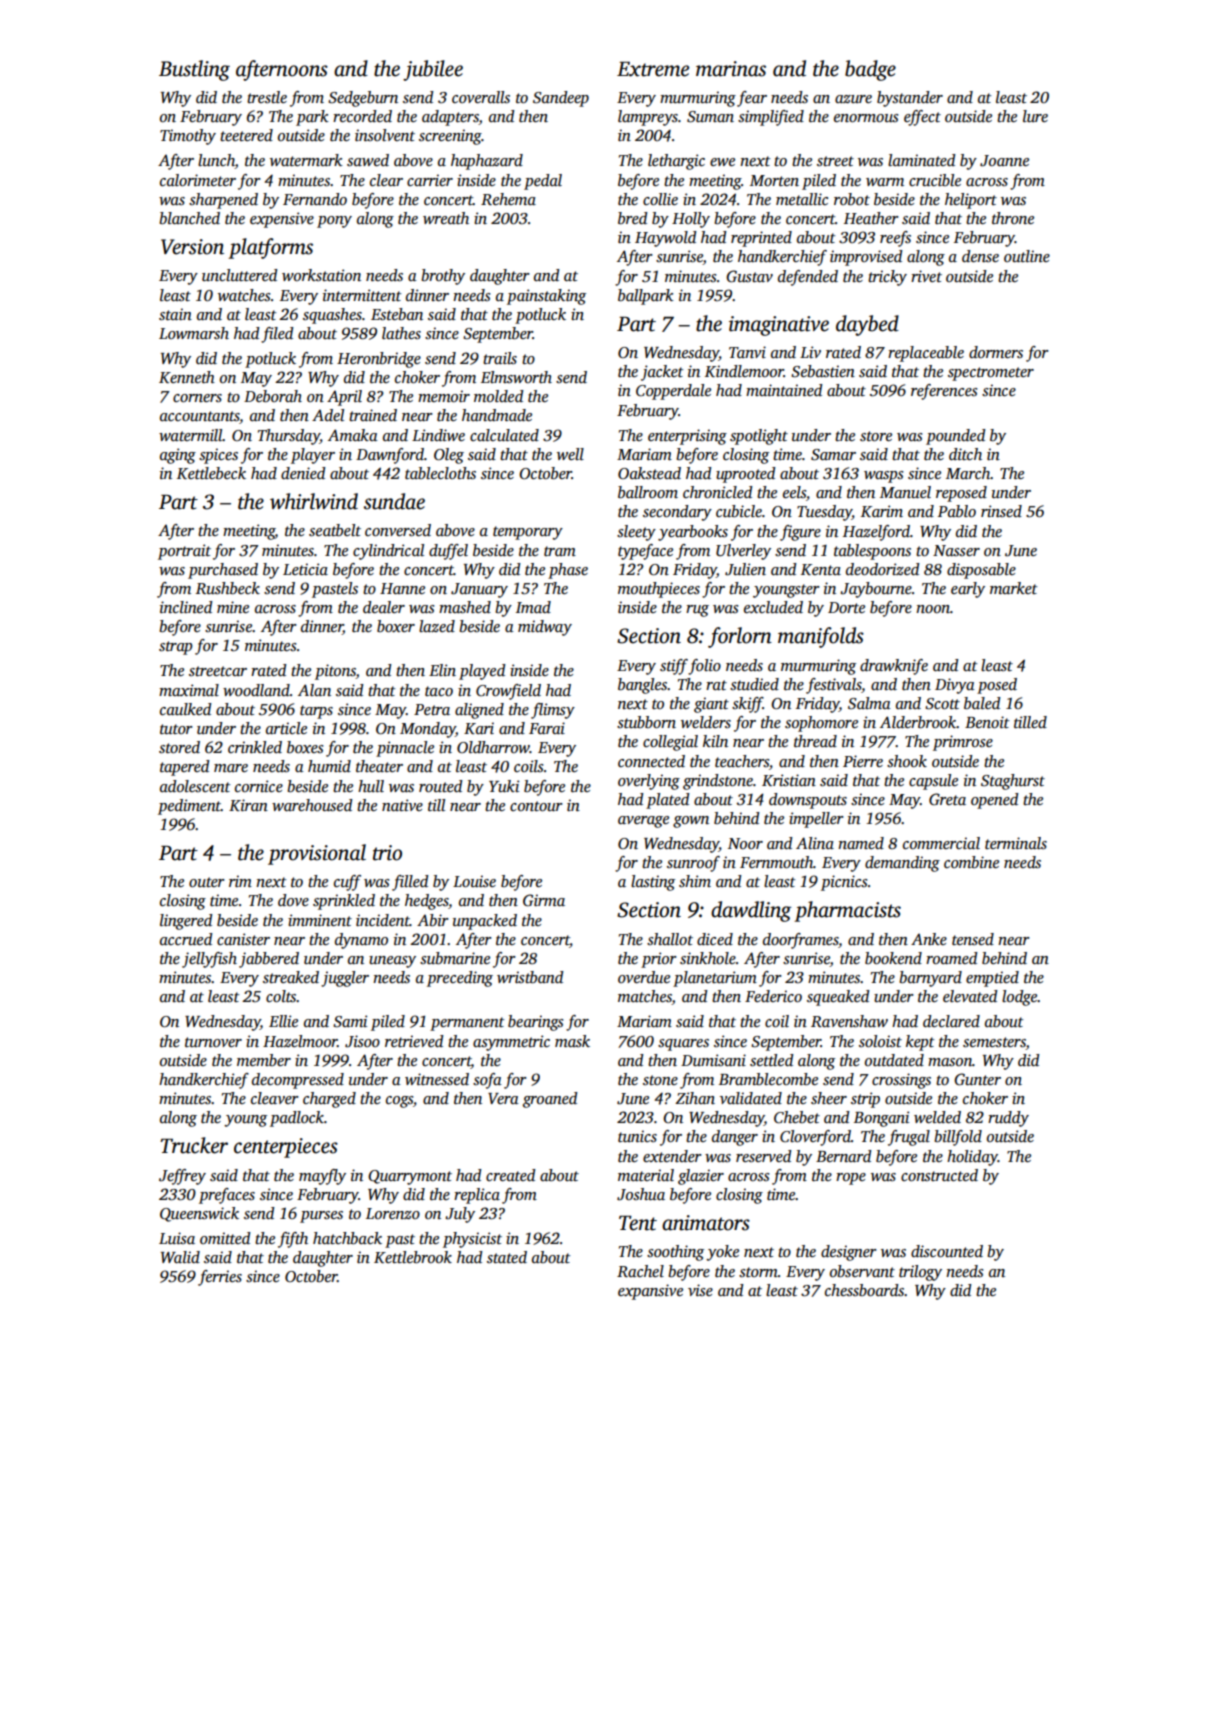  I want to click on discounted, so click(947, 1251).
